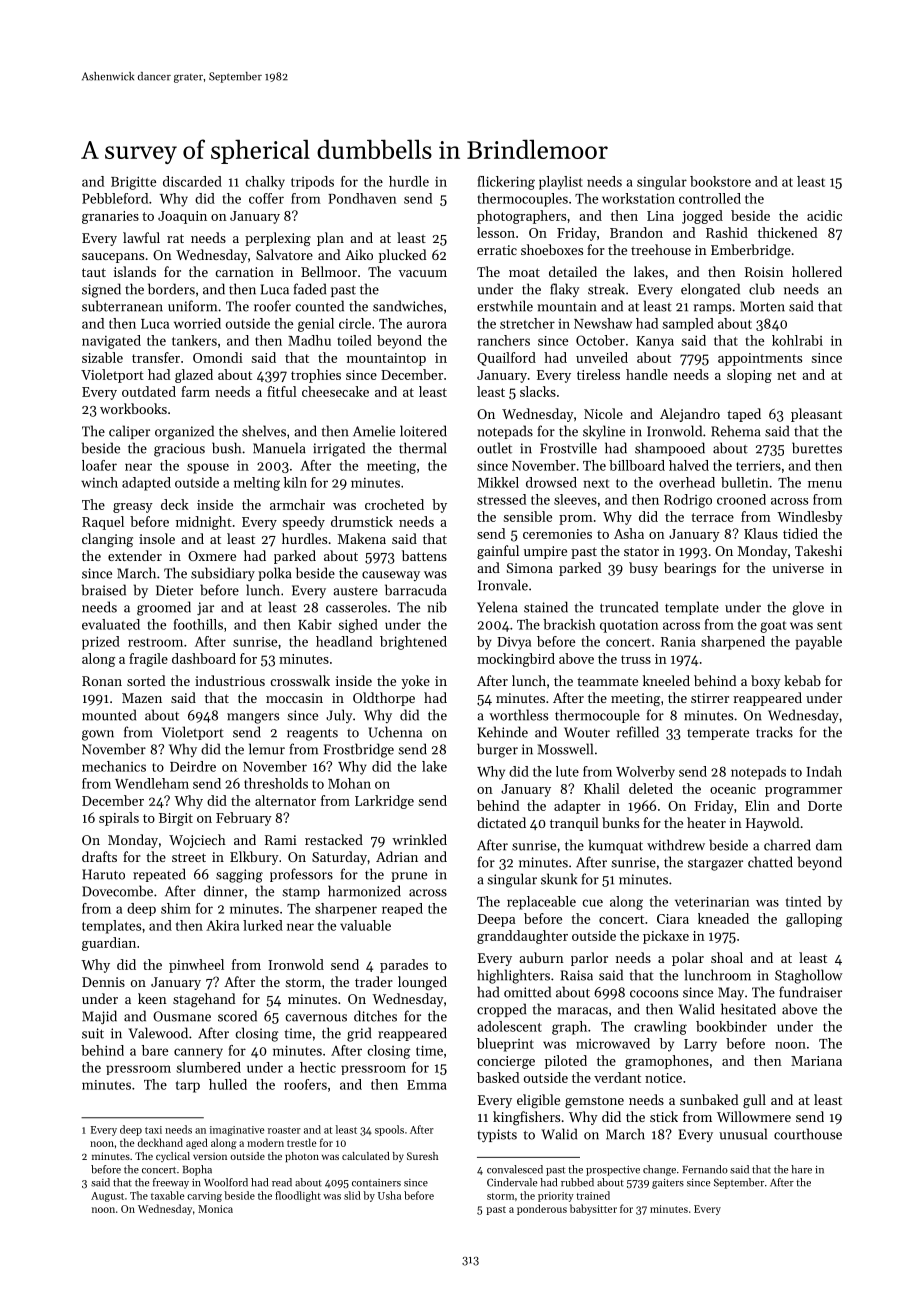 The image size is (924, 1314). I want to click on hulled, so click(228, 1084).
